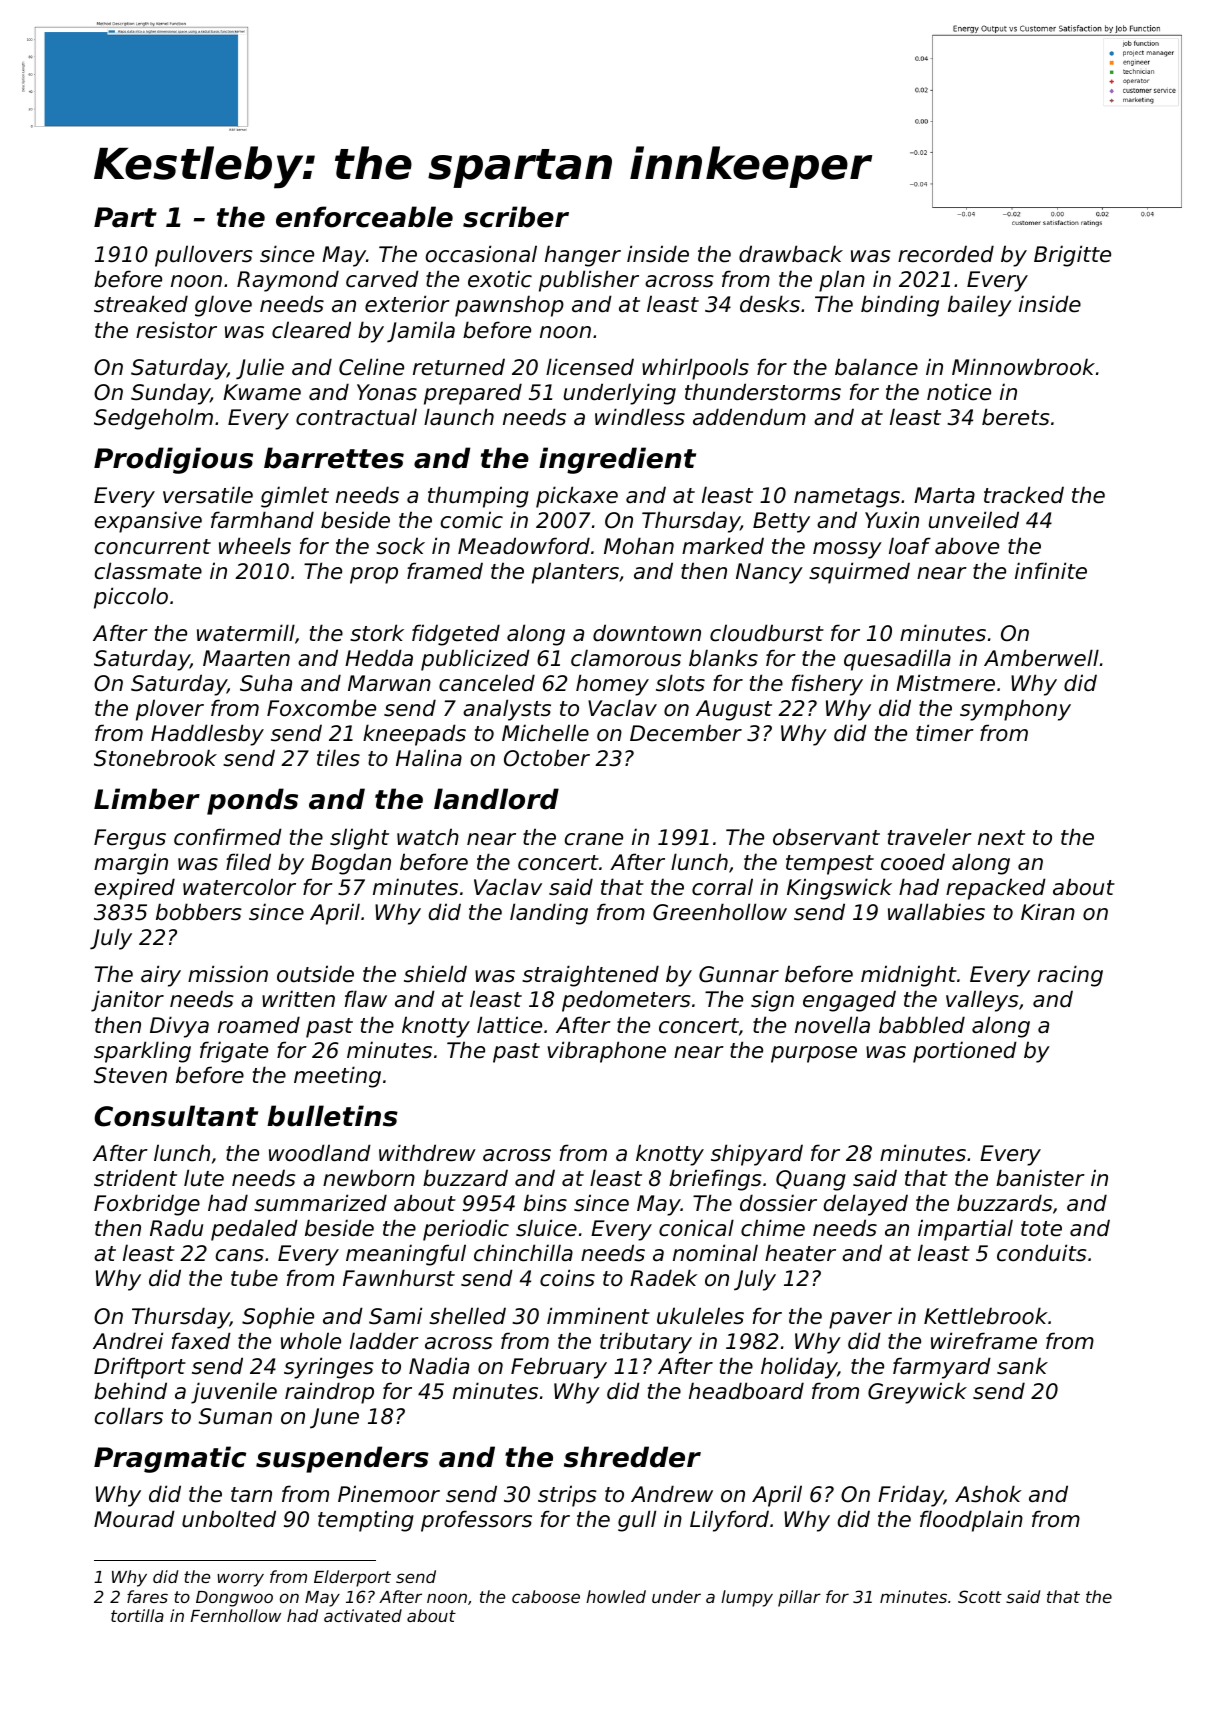  I want to click on sank, so click(1022, 1366).
